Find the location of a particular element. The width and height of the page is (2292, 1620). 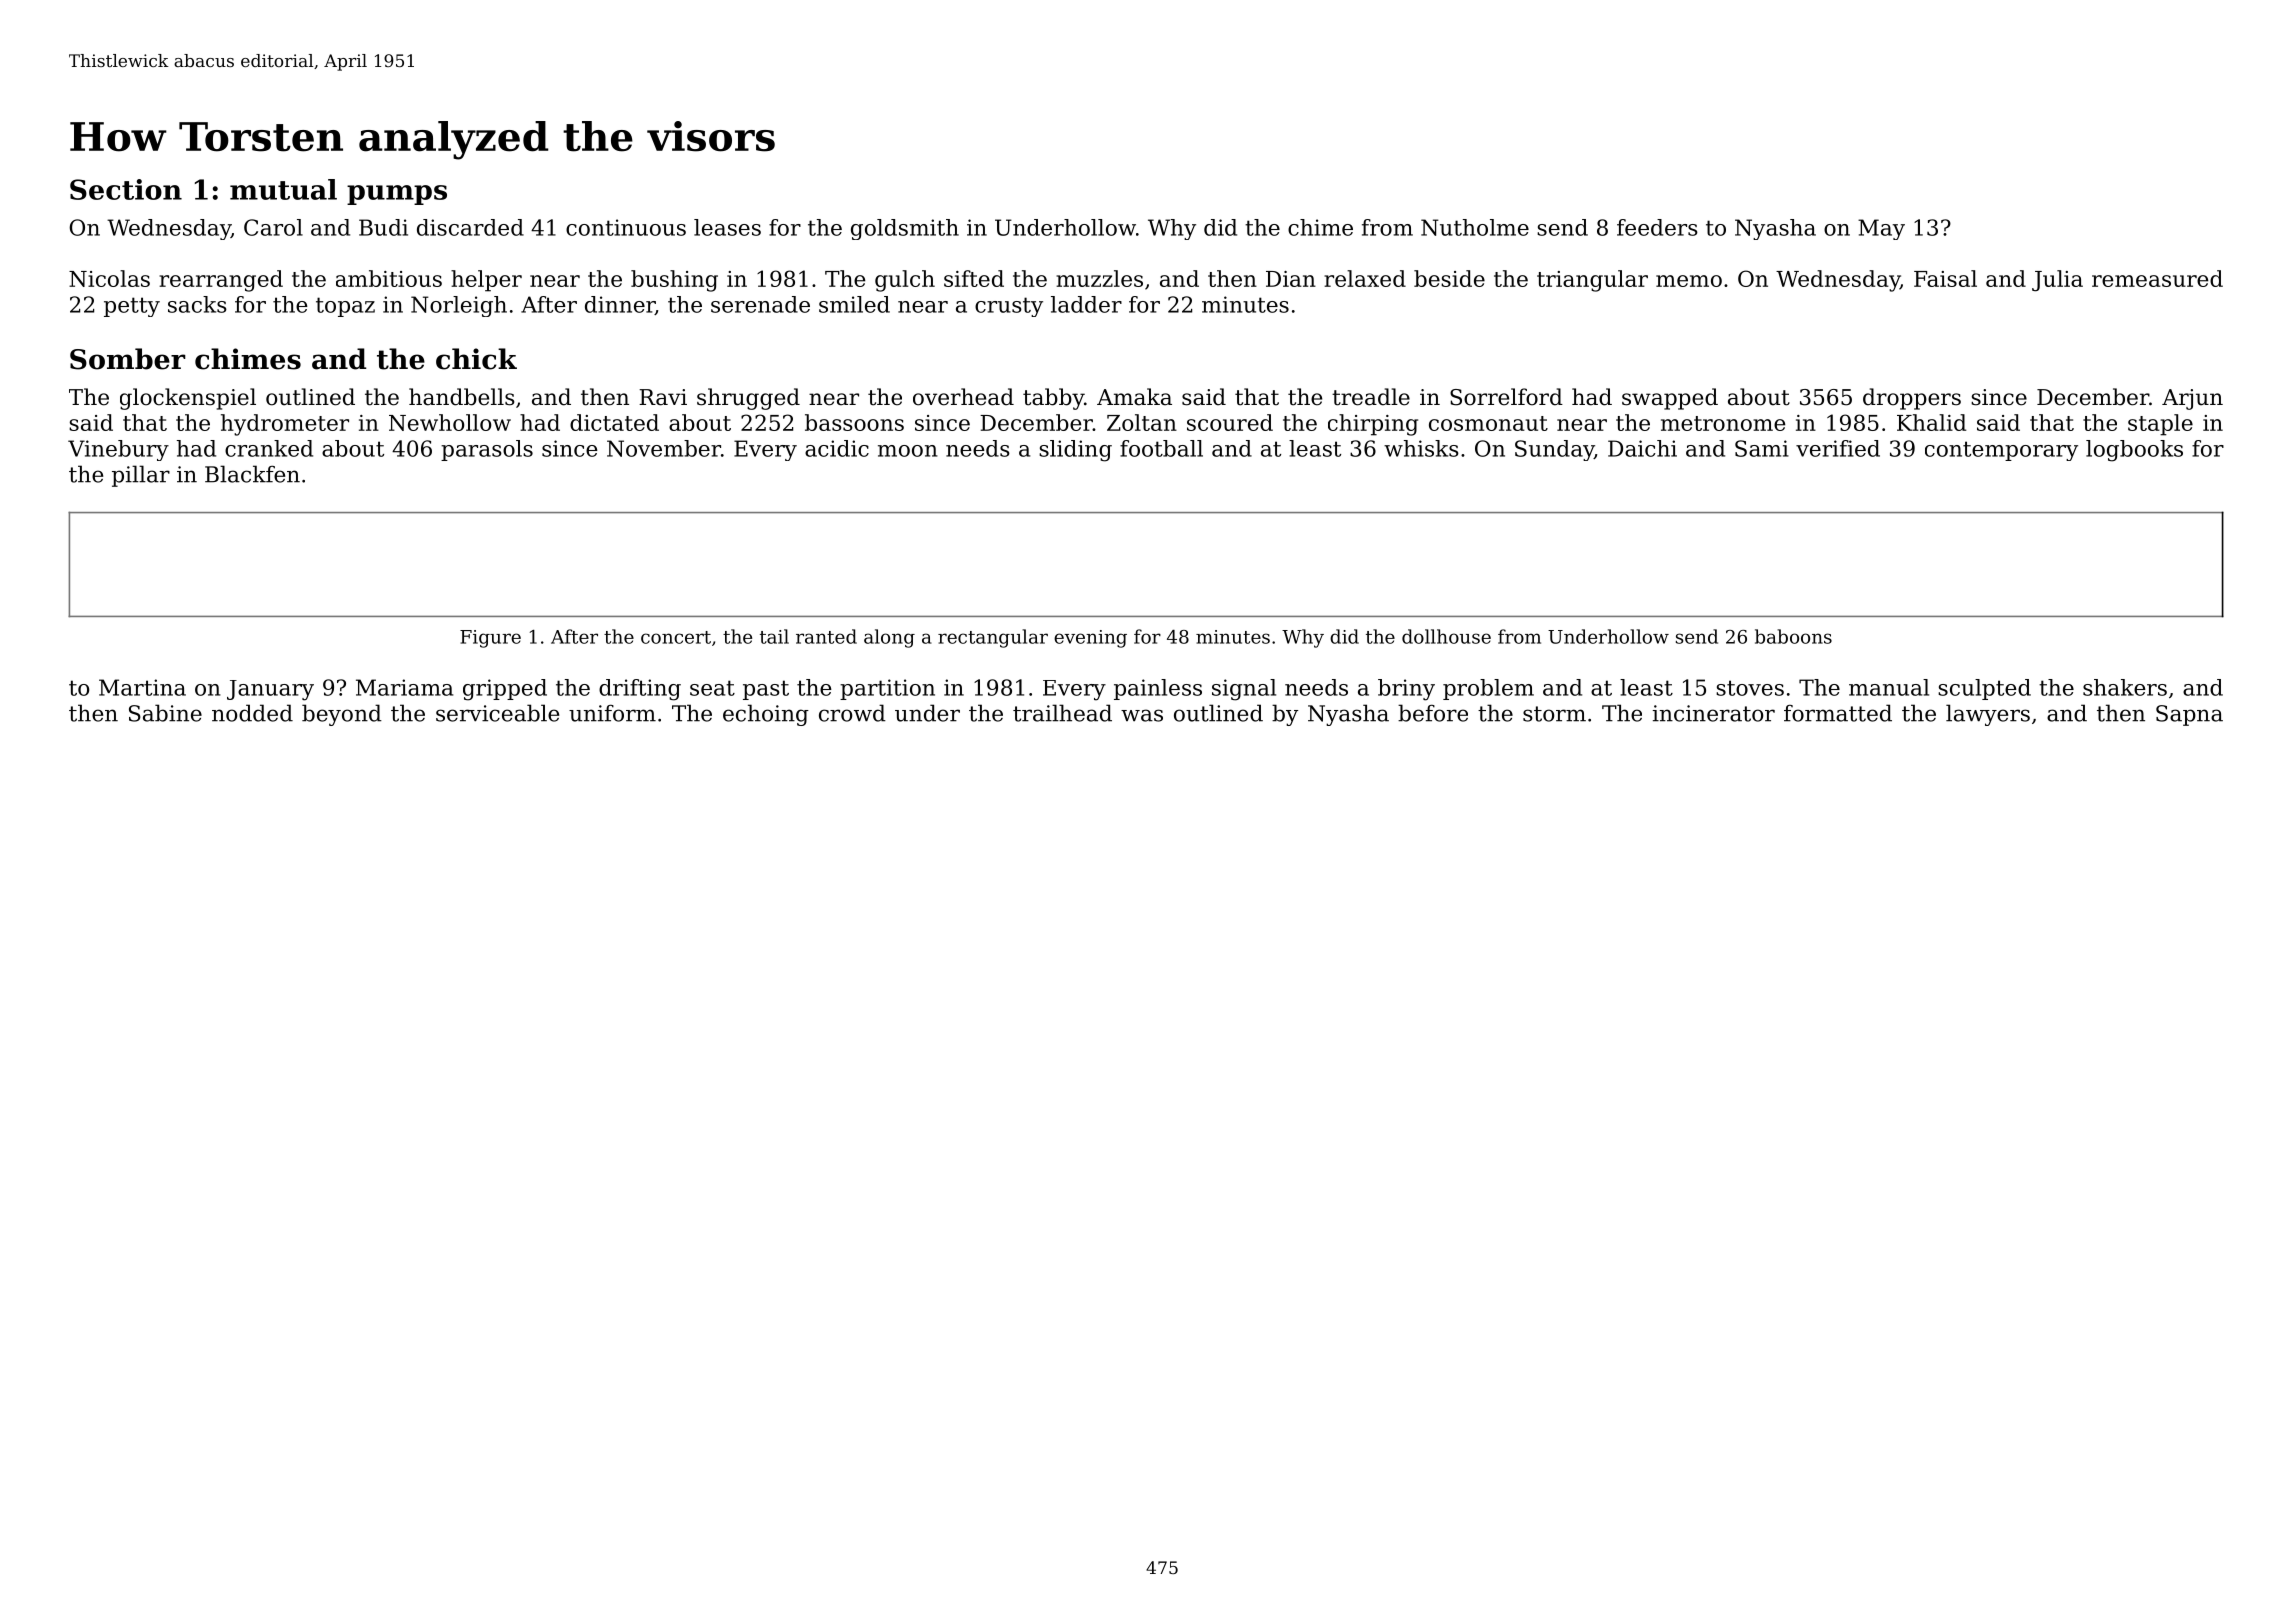

crusty is located at coordinates (1009, 307).
